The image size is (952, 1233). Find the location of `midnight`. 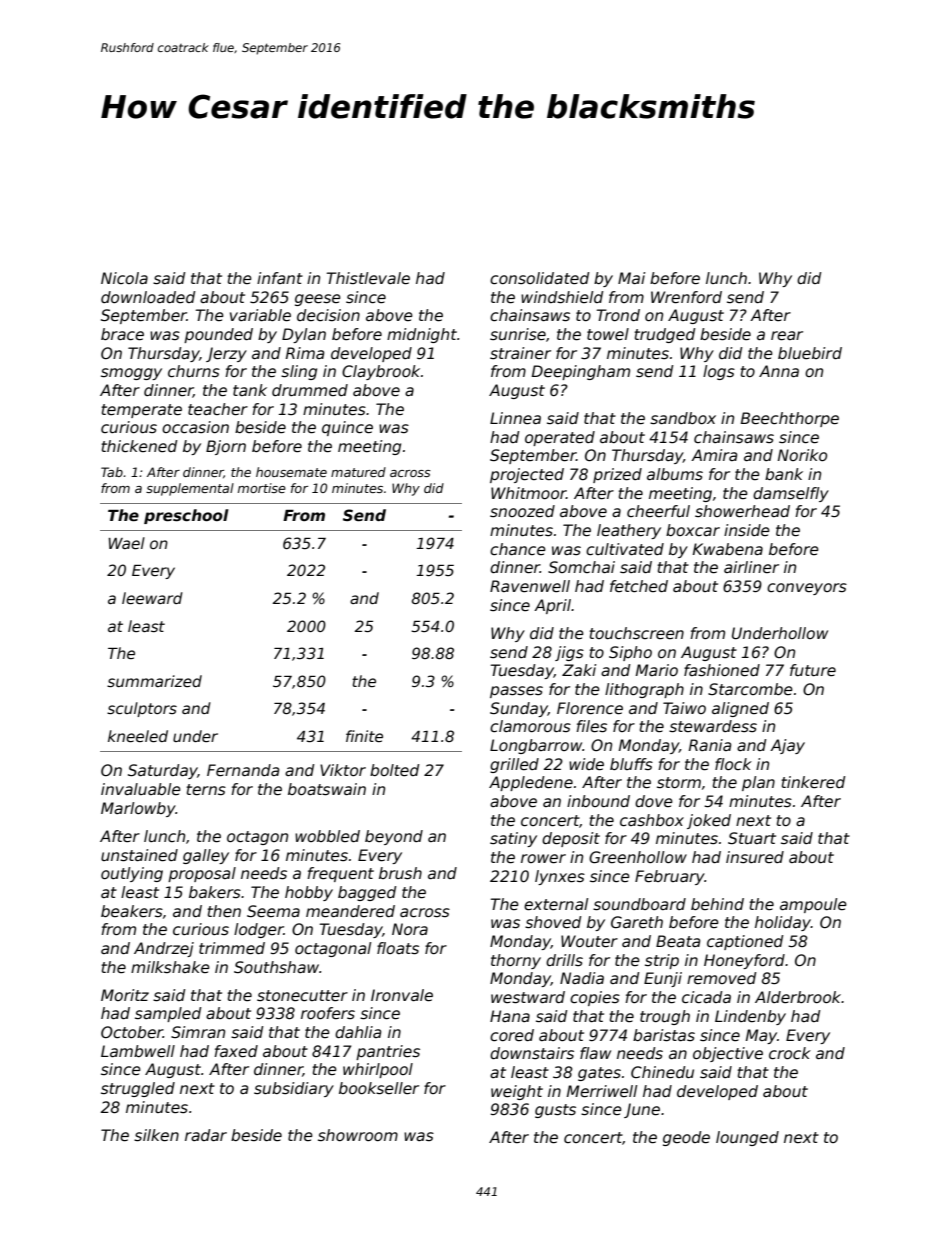

midnight is located at coordinates (422, 335).
